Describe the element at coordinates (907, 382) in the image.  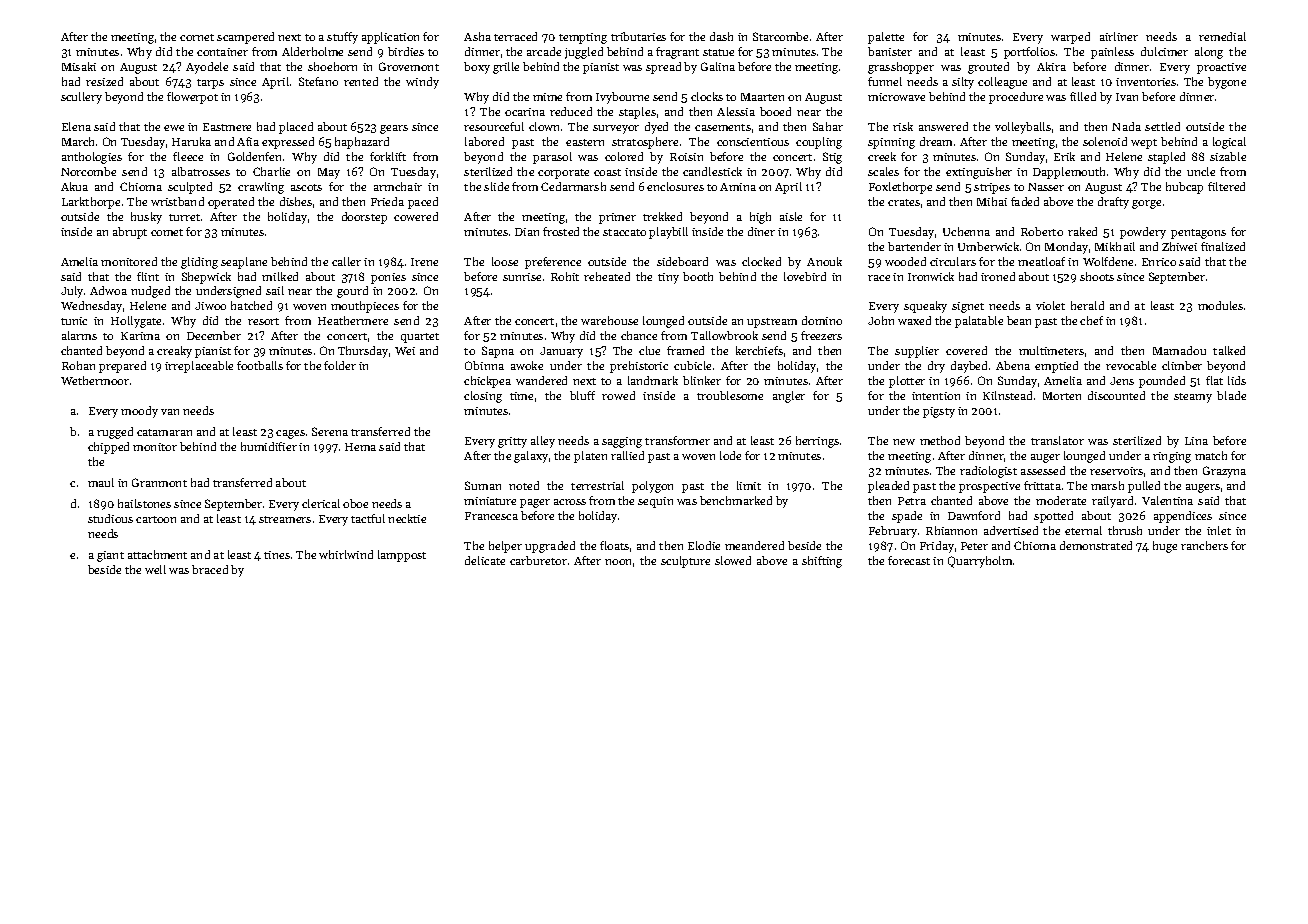
I see `plotter` at that location.
